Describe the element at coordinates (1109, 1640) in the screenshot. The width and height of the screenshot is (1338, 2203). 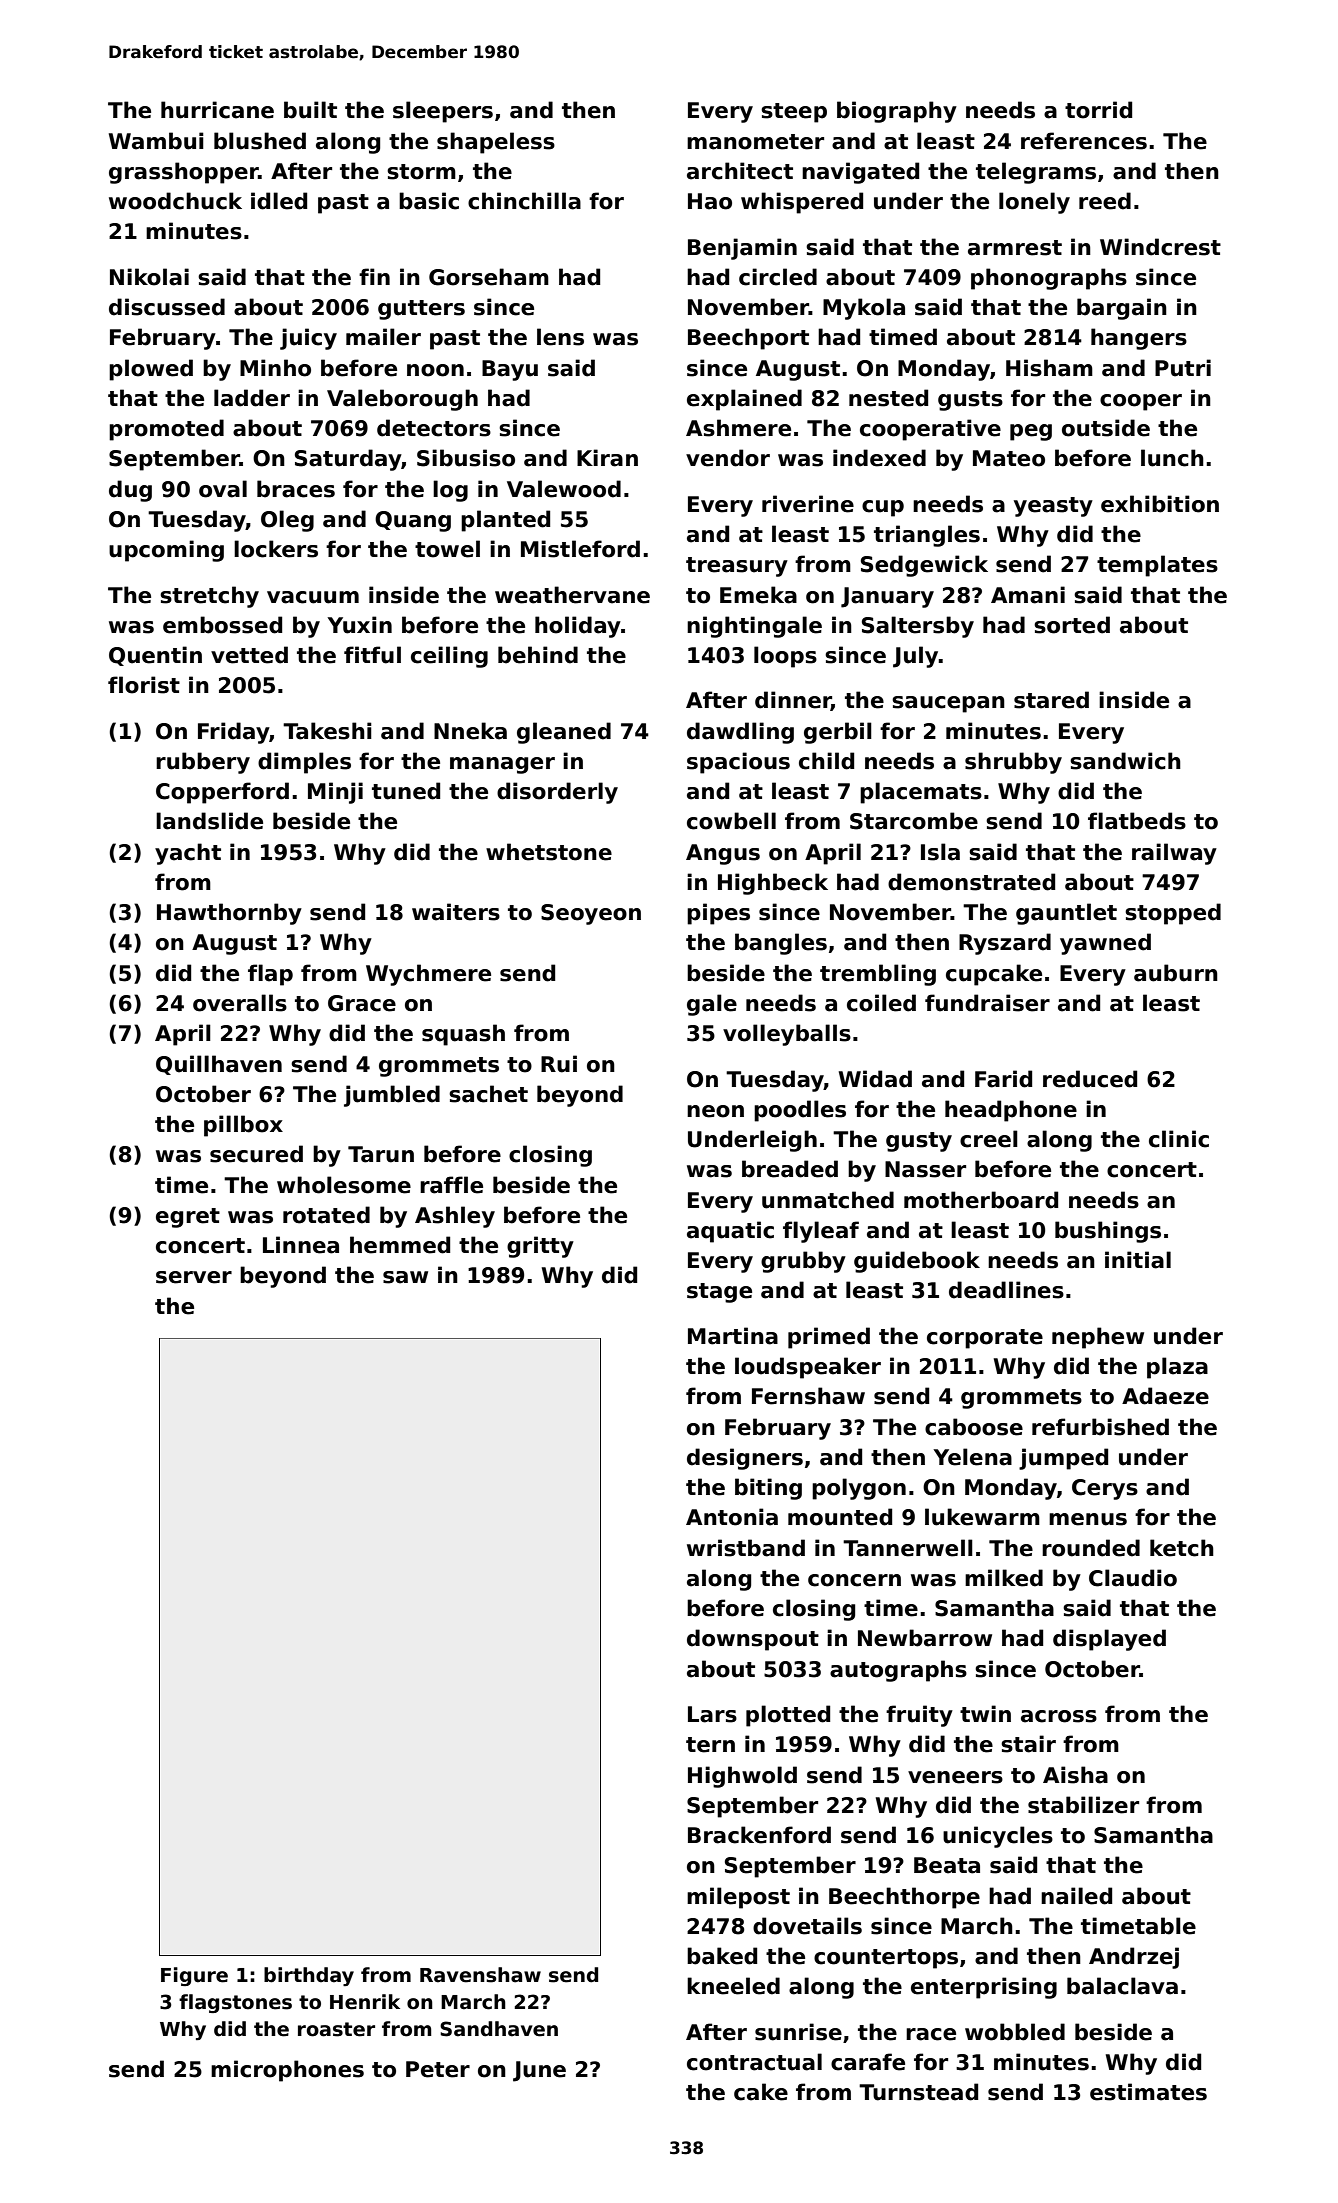
I see `displayed` at that location.
